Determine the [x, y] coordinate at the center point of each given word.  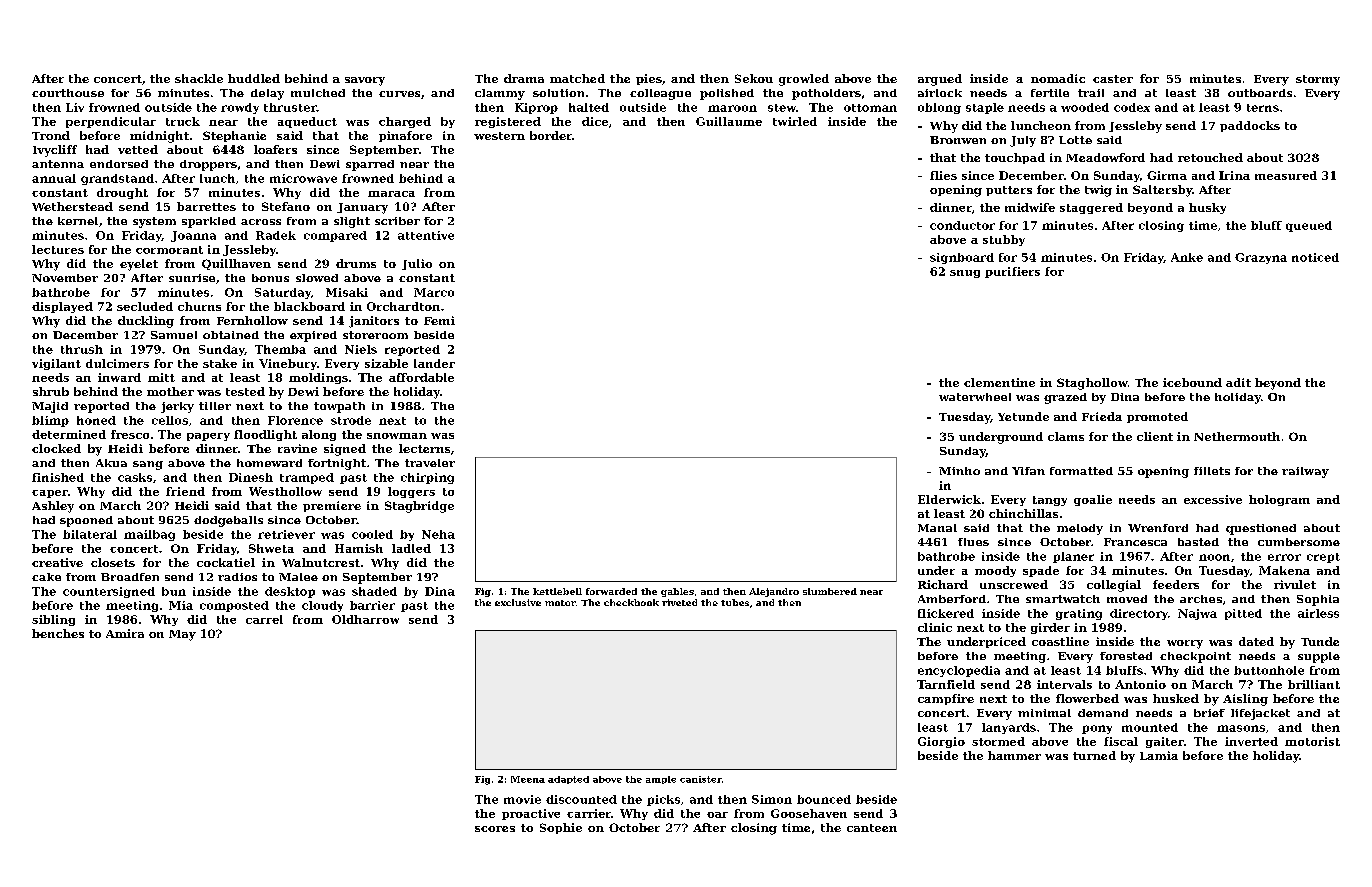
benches [58, 633]
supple [1319, 657]
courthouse [68, 93]
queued [1309, 226]
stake [220, 363]
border [551, 135]
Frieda [1102, 416]
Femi [439, 320]
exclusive [518, 602]
